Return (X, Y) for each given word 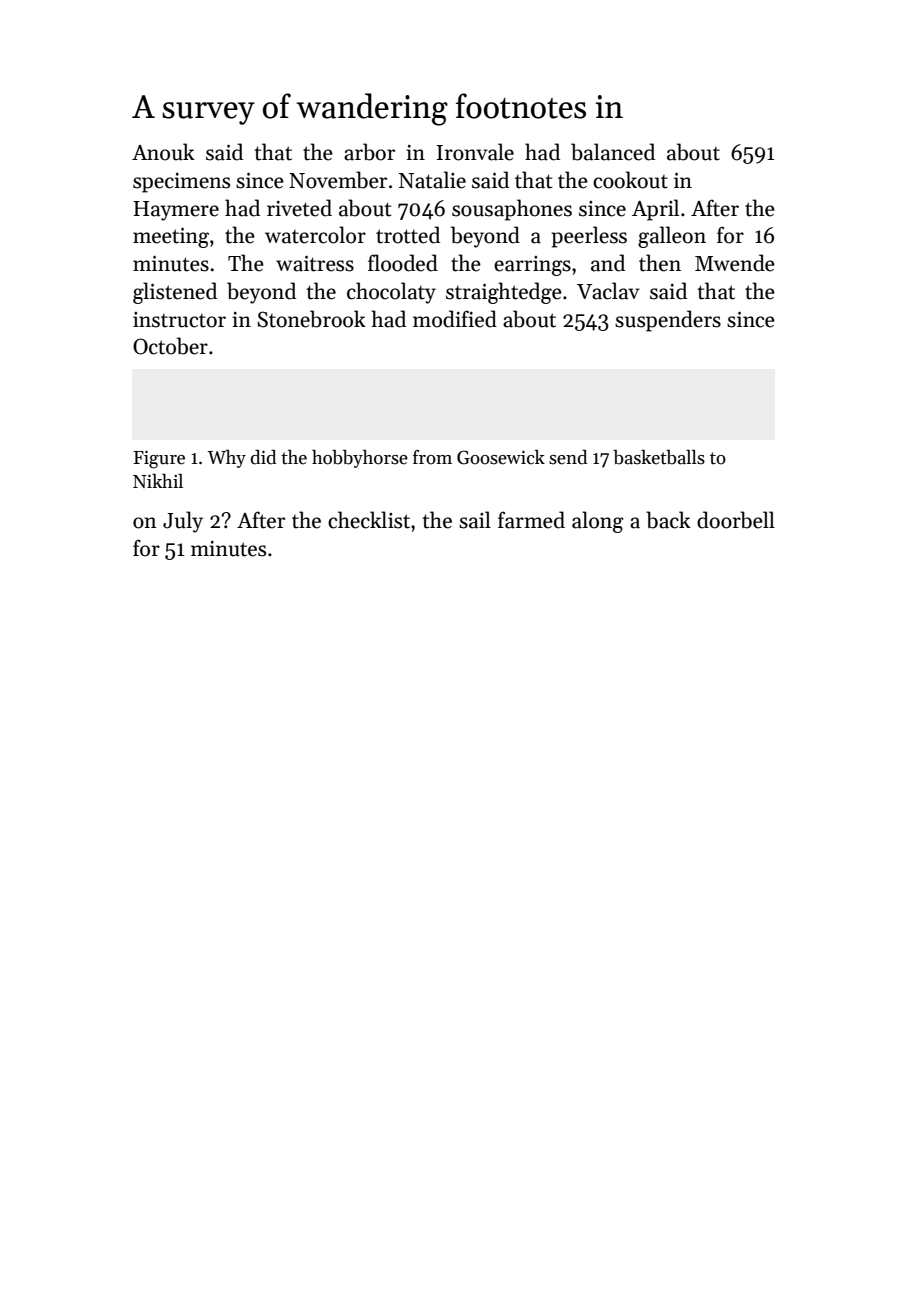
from (432, 457)
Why (226, 459)
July (183, 522)
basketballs (659, 457)
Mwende (735, 263)
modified (455, 319)
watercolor (315, 235)
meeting (171, 237)
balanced (613, 152)
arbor (369, 152)
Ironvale (475, 152)
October (170, 346)
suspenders (668, 321)
